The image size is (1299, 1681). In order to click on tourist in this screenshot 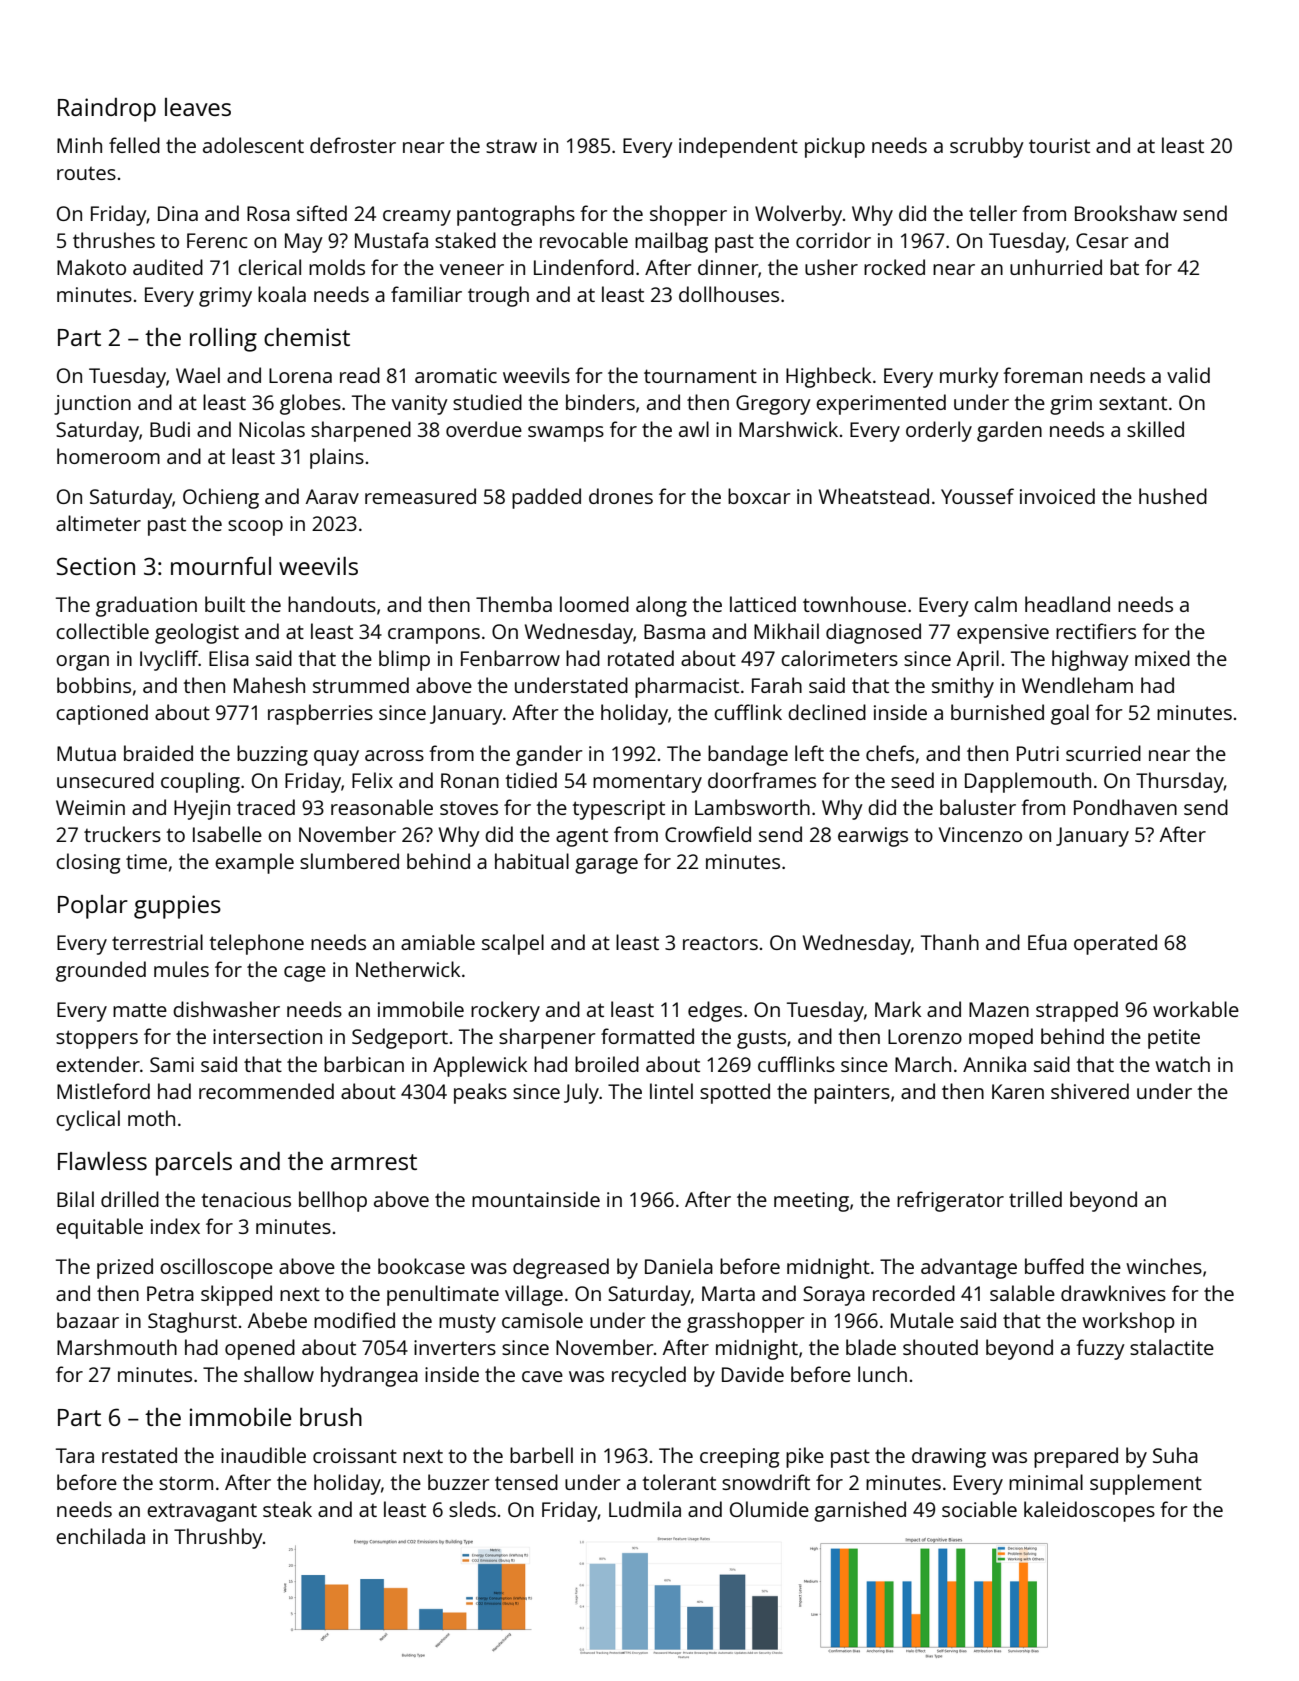, I will do `click(1059, 145)`.
